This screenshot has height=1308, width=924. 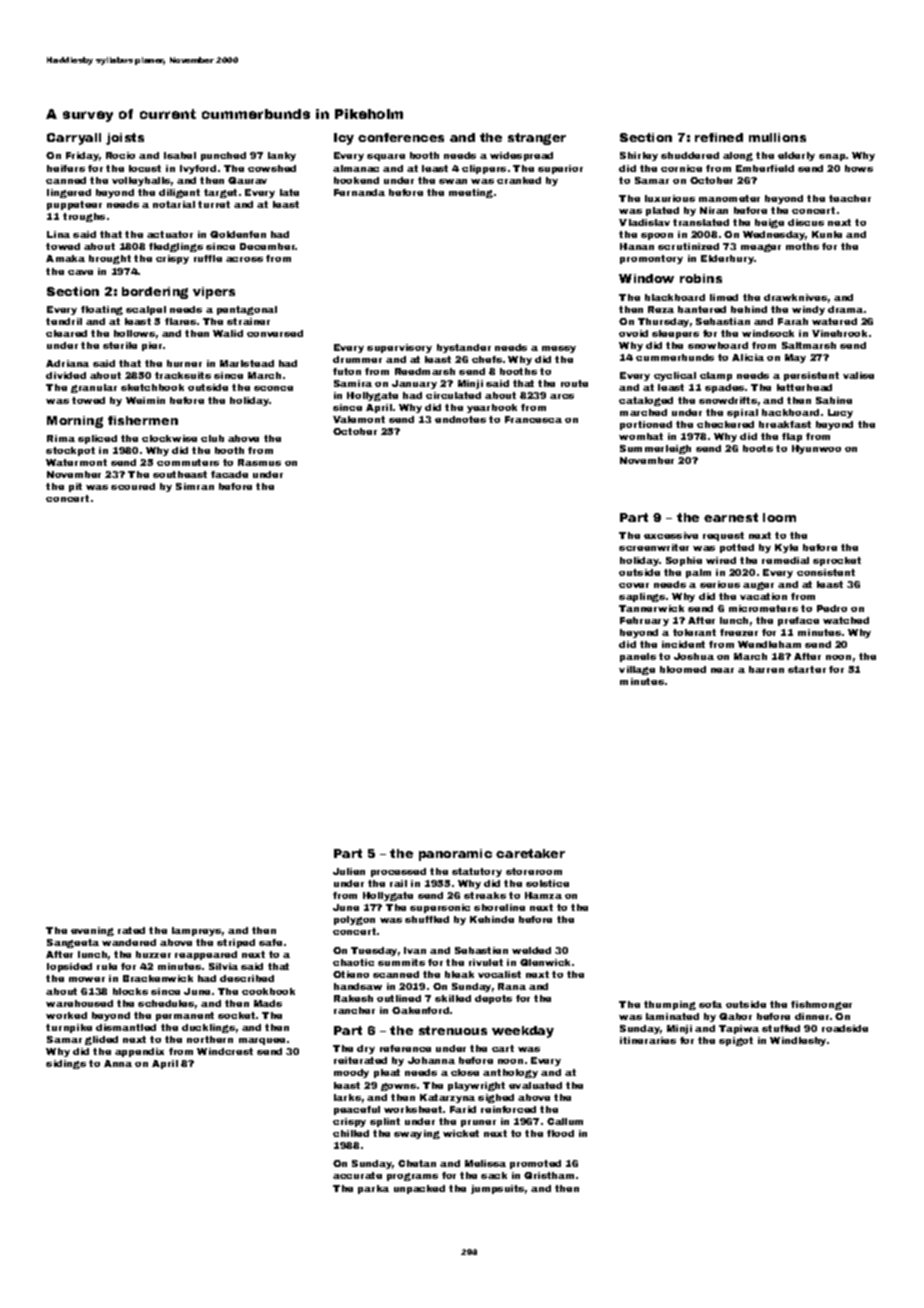 What do you see at coordinates (537, 139) in the screenshot?
I see `stranger` at bounding box center [537, 139].
